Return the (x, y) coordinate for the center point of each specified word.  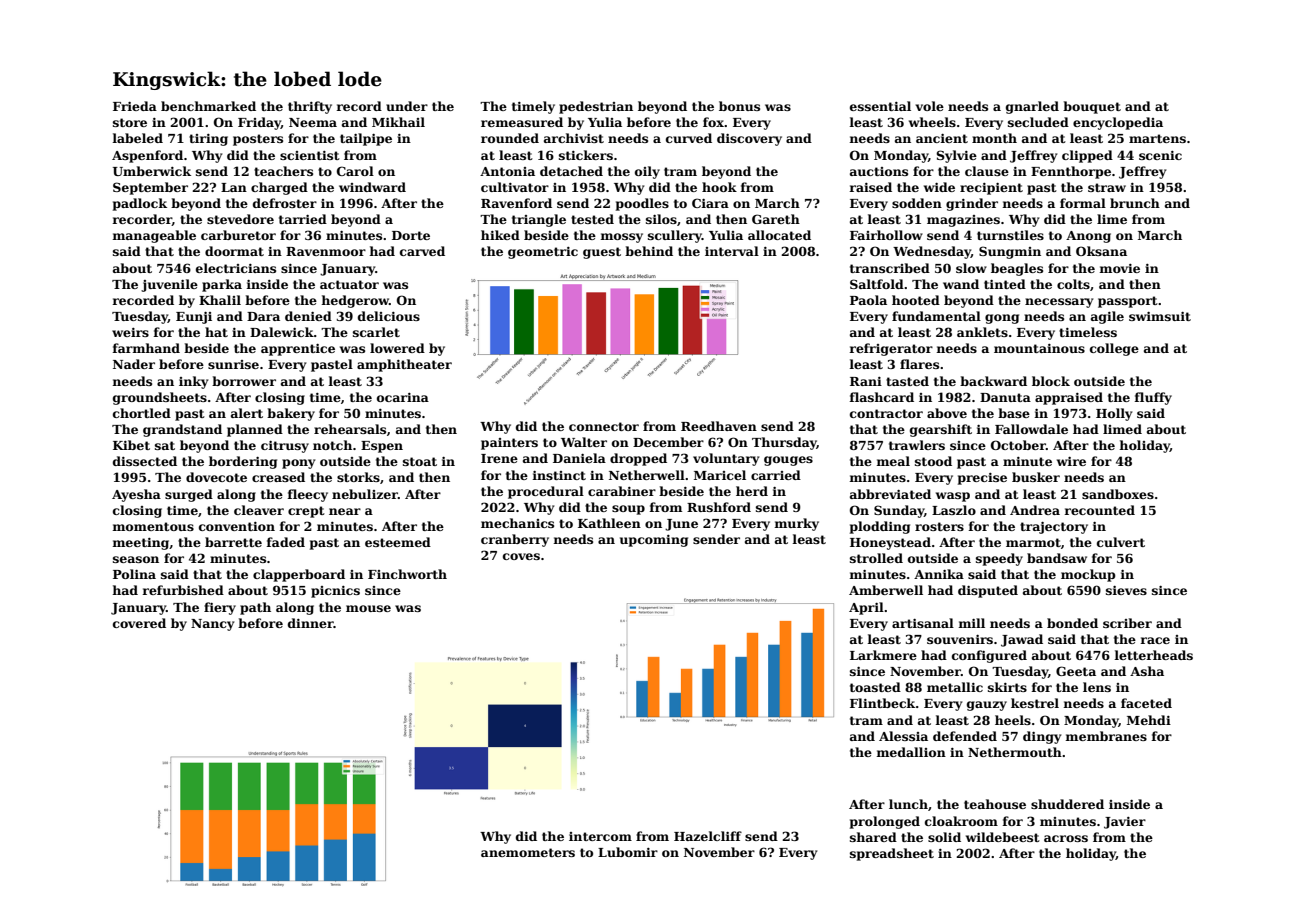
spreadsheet (892, 854)
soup (628, 510)
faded (285, 542)
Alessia (903, 736)
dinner (311, 623)
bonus (739, 106)
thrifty (310, 107)
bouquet (1092, 107)
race (1155, 640)
